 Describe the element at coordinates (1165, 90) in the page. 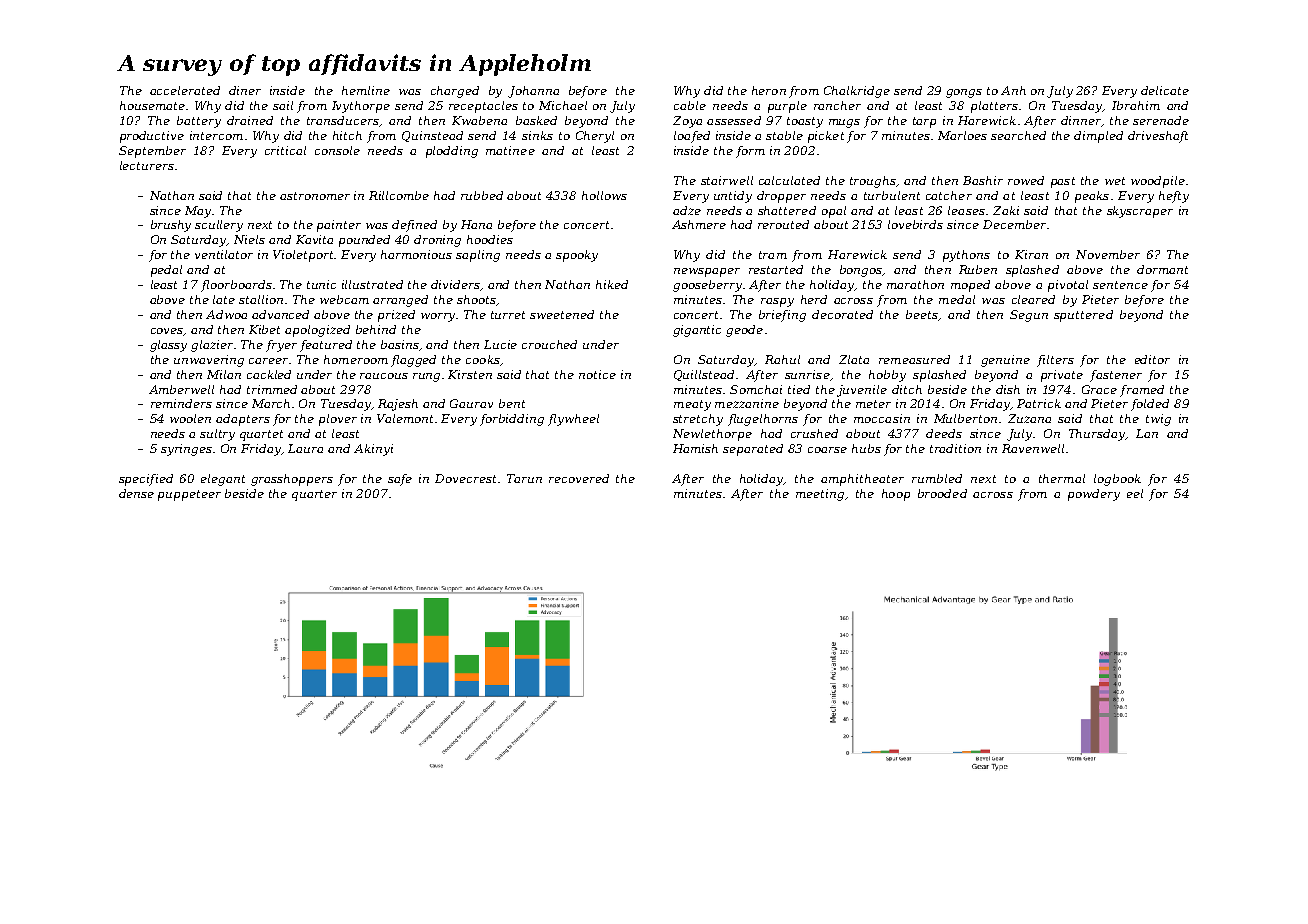

I see `delicate` at that location.
